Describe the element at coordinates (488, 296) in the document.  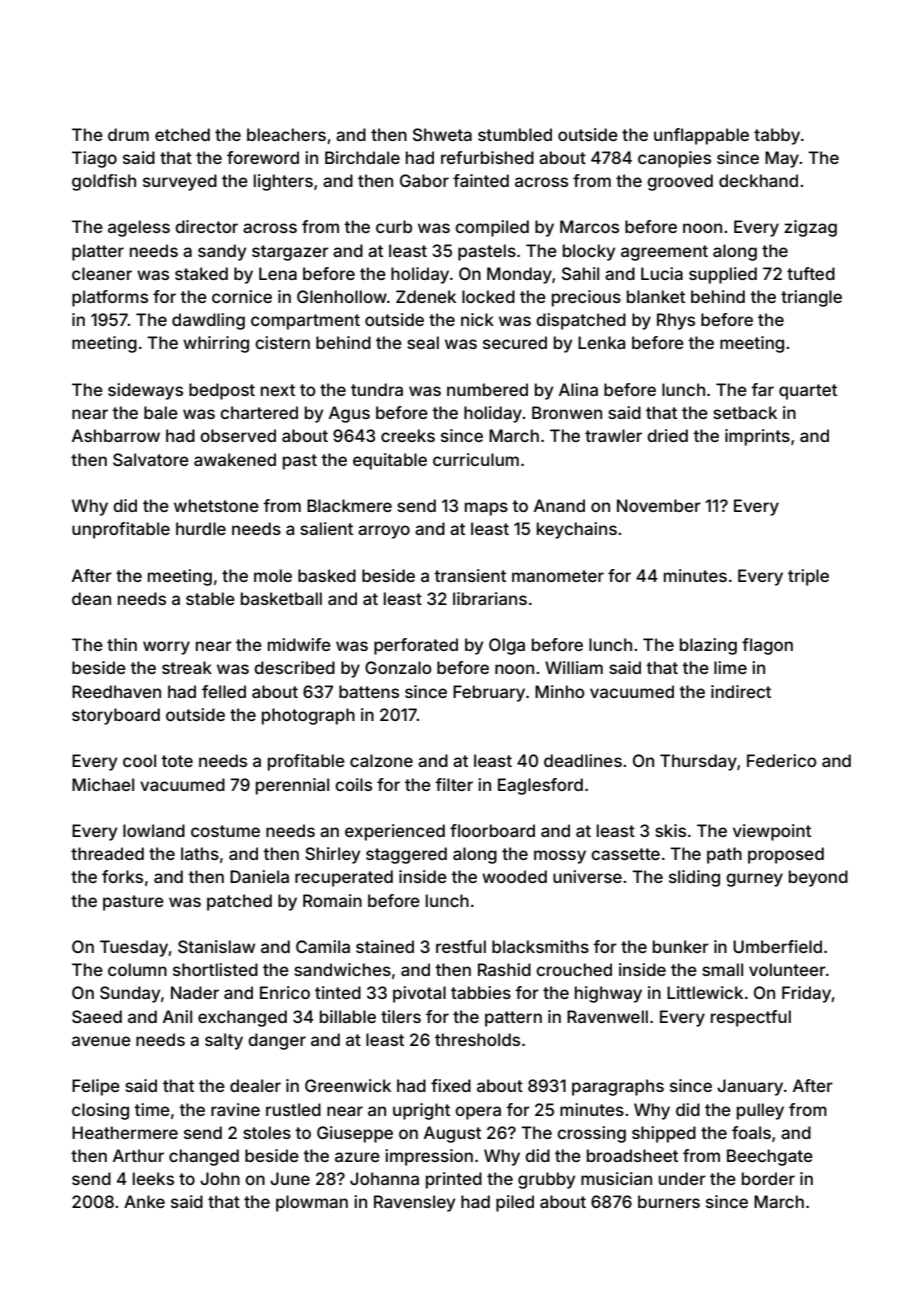
I see `locked` at that location.
